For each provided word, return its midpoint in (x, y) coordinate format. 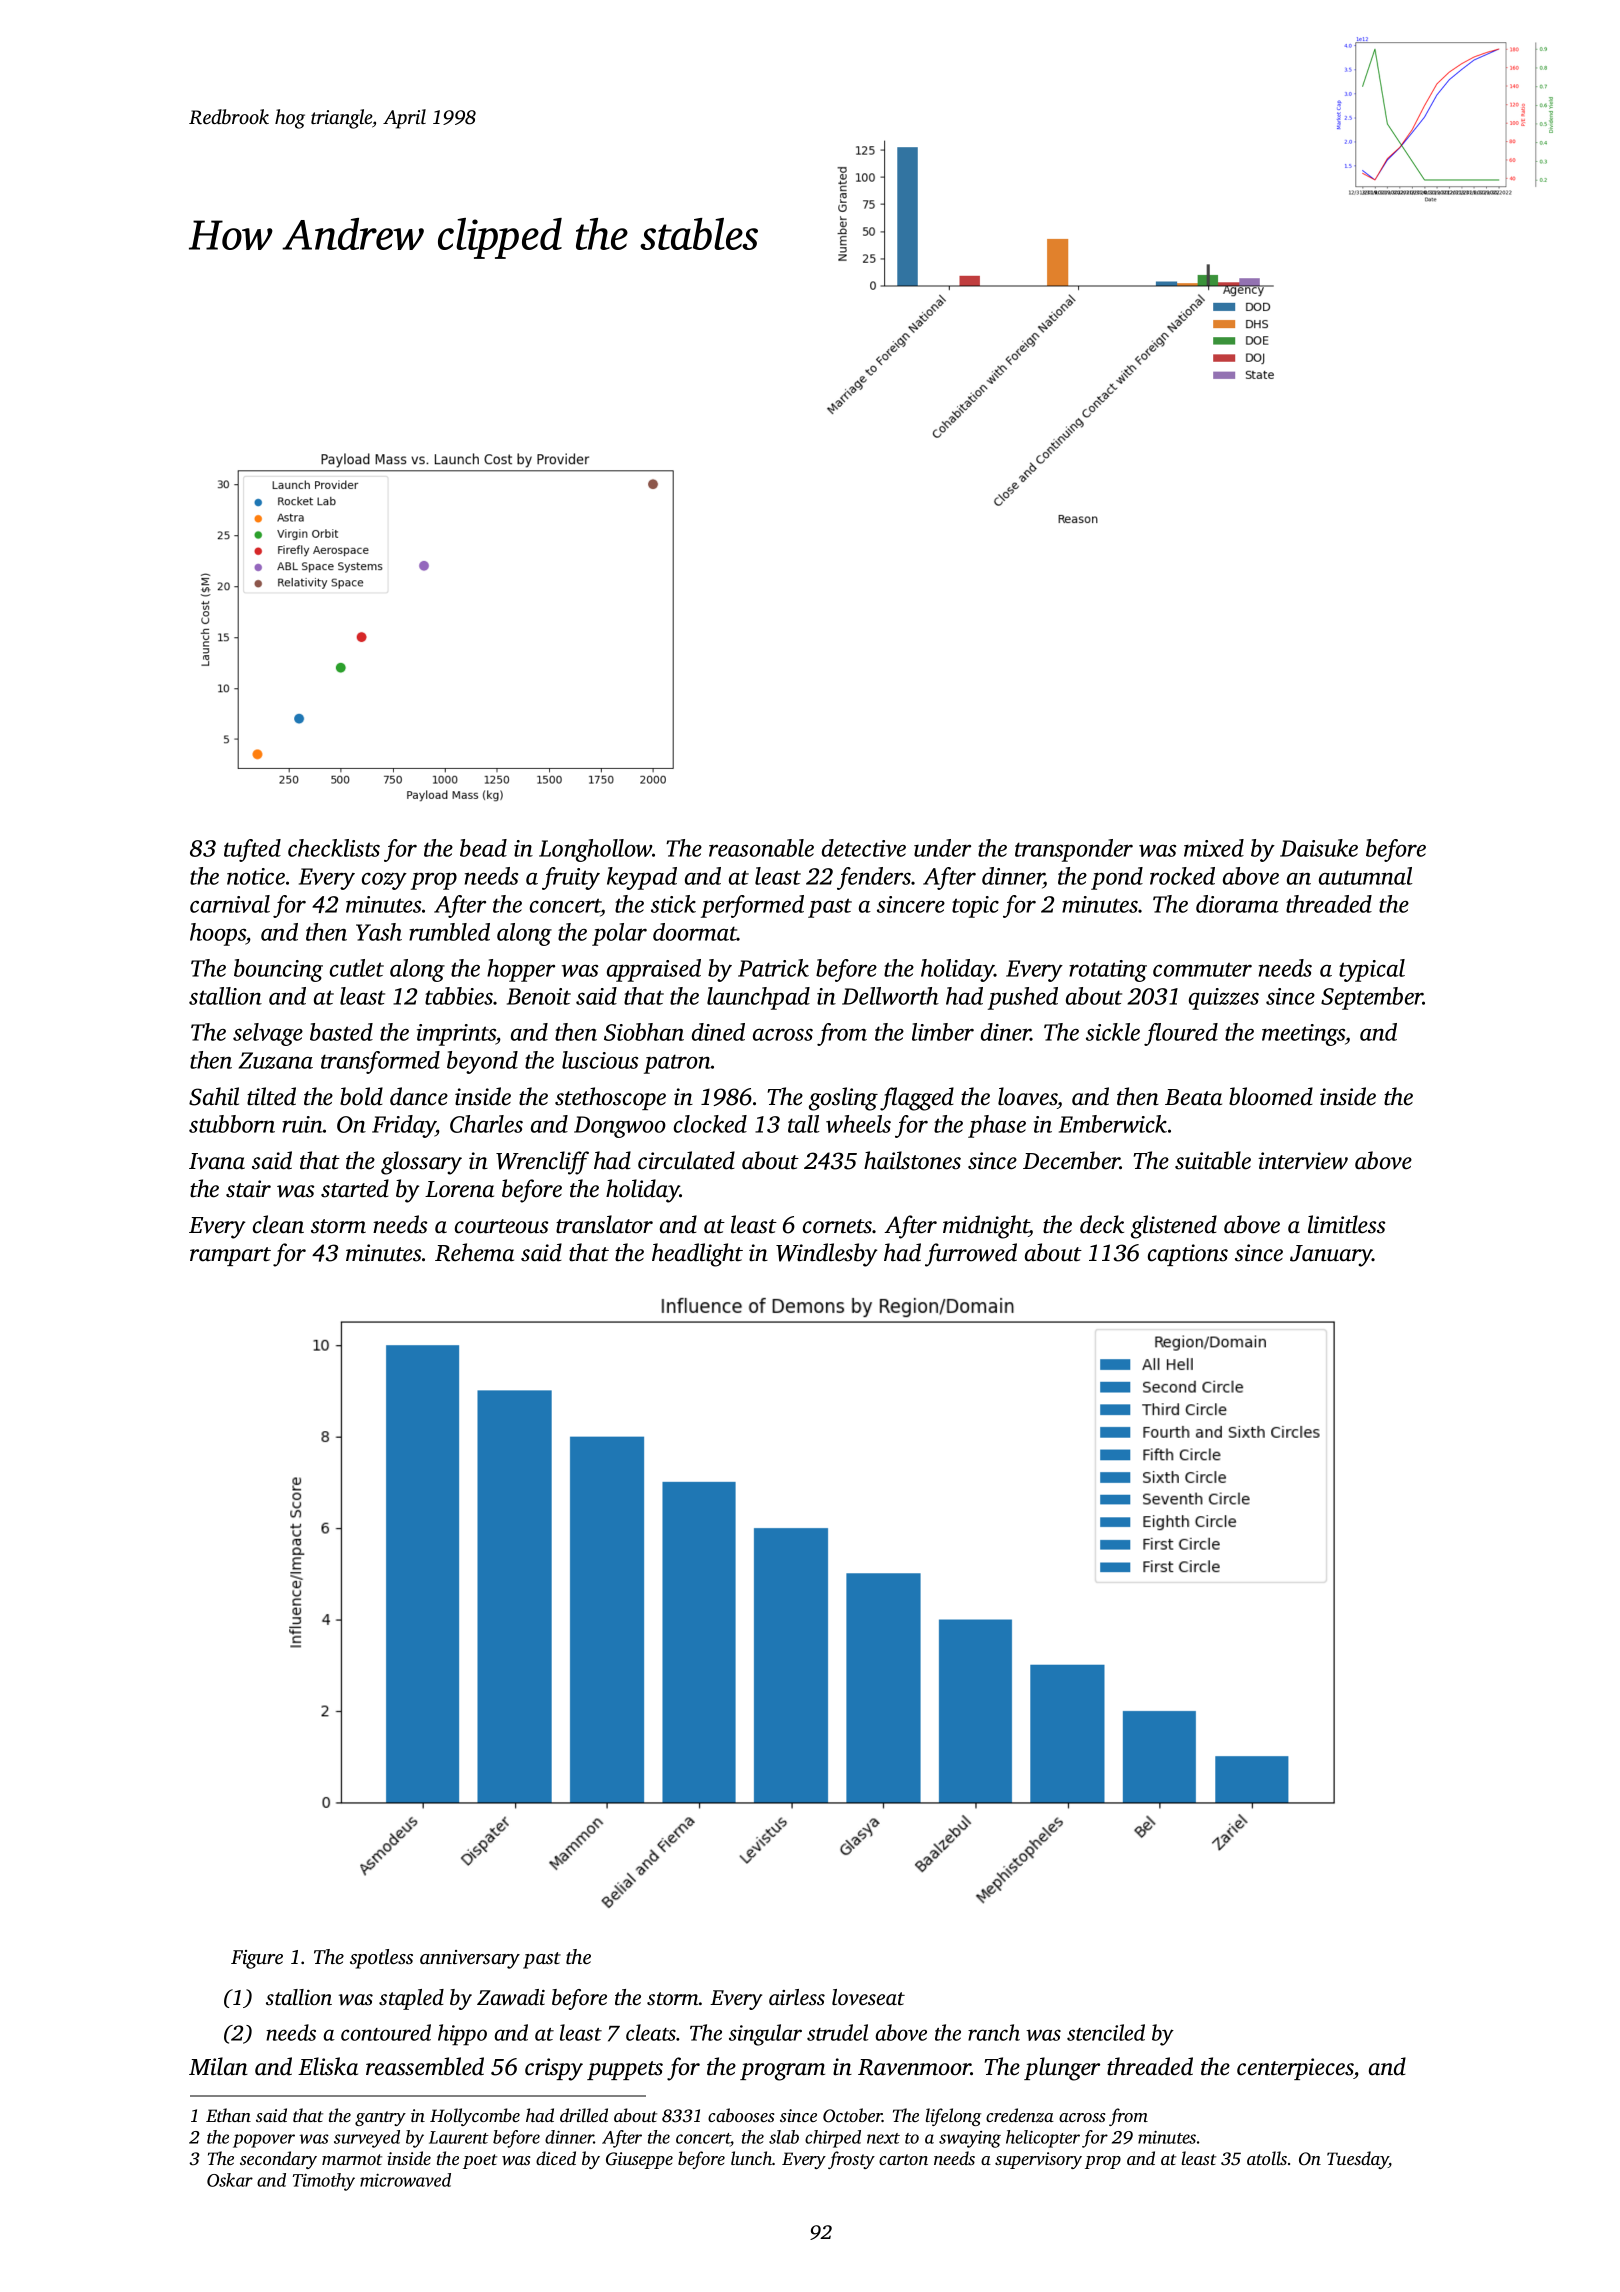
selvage (268, 1034)
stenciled (1106, 2032)
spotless (381, 1959)
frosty (851, 2160)
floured (1181, 1034)
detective (864, 848)
